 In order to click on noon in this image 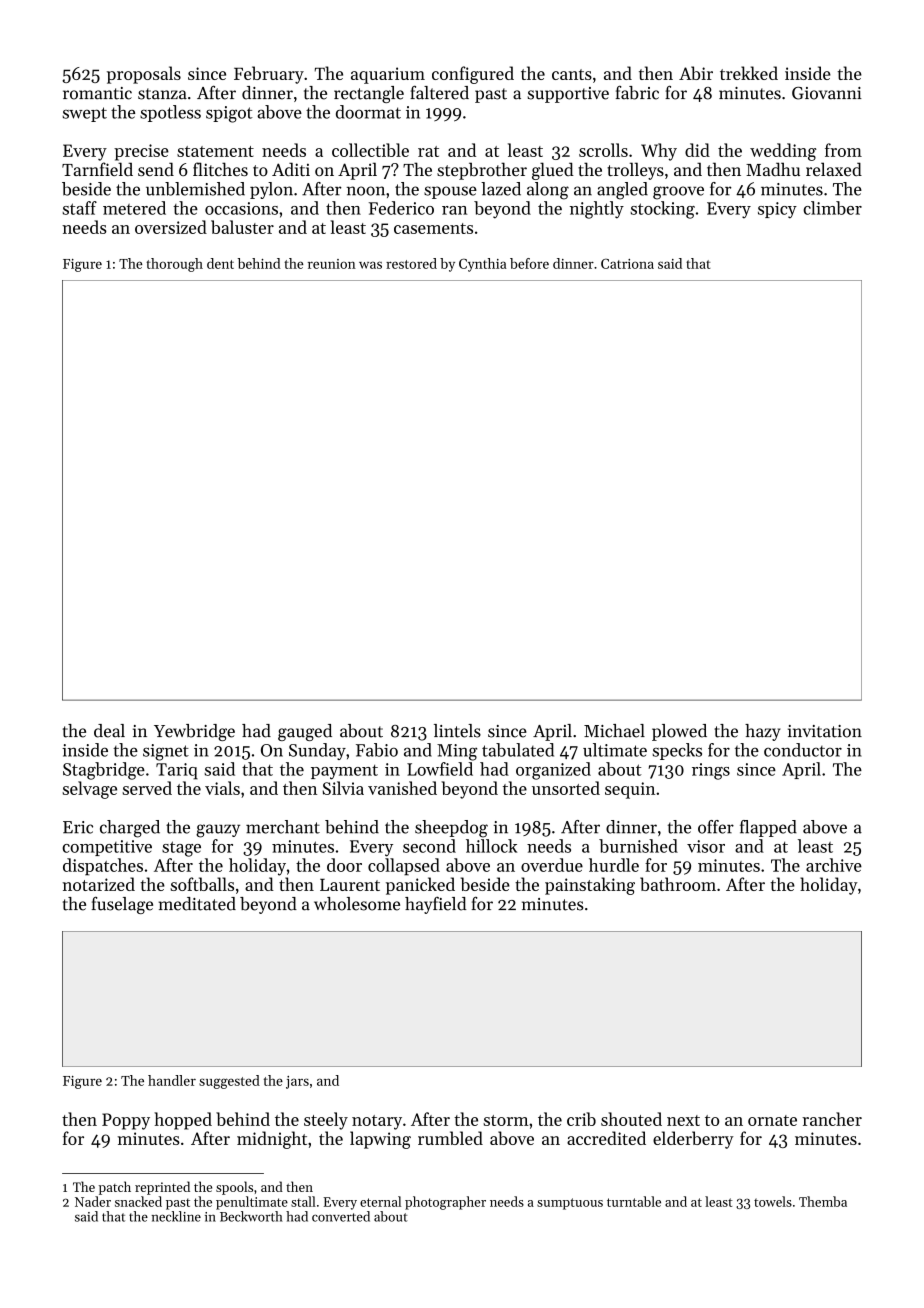, I will do `click(365, 191)`.
